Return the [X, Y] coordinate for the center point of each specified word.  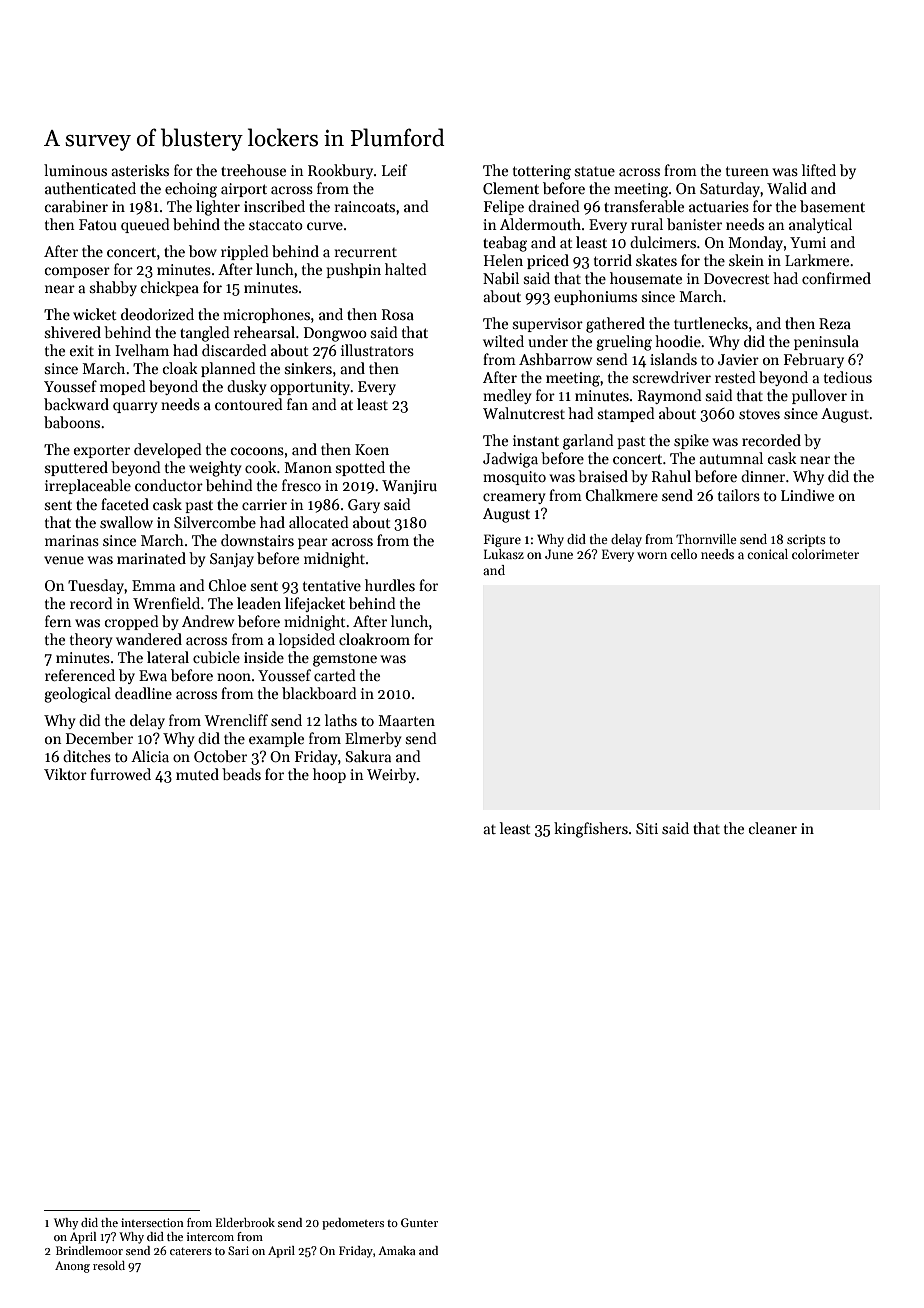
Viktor [65, 774]
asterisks [140, 170]
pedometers [353, 1224]
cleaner [773, 828]
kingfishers [591, 830]
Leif [395, 170]
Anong [72, 1267]
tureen [747, 171]
